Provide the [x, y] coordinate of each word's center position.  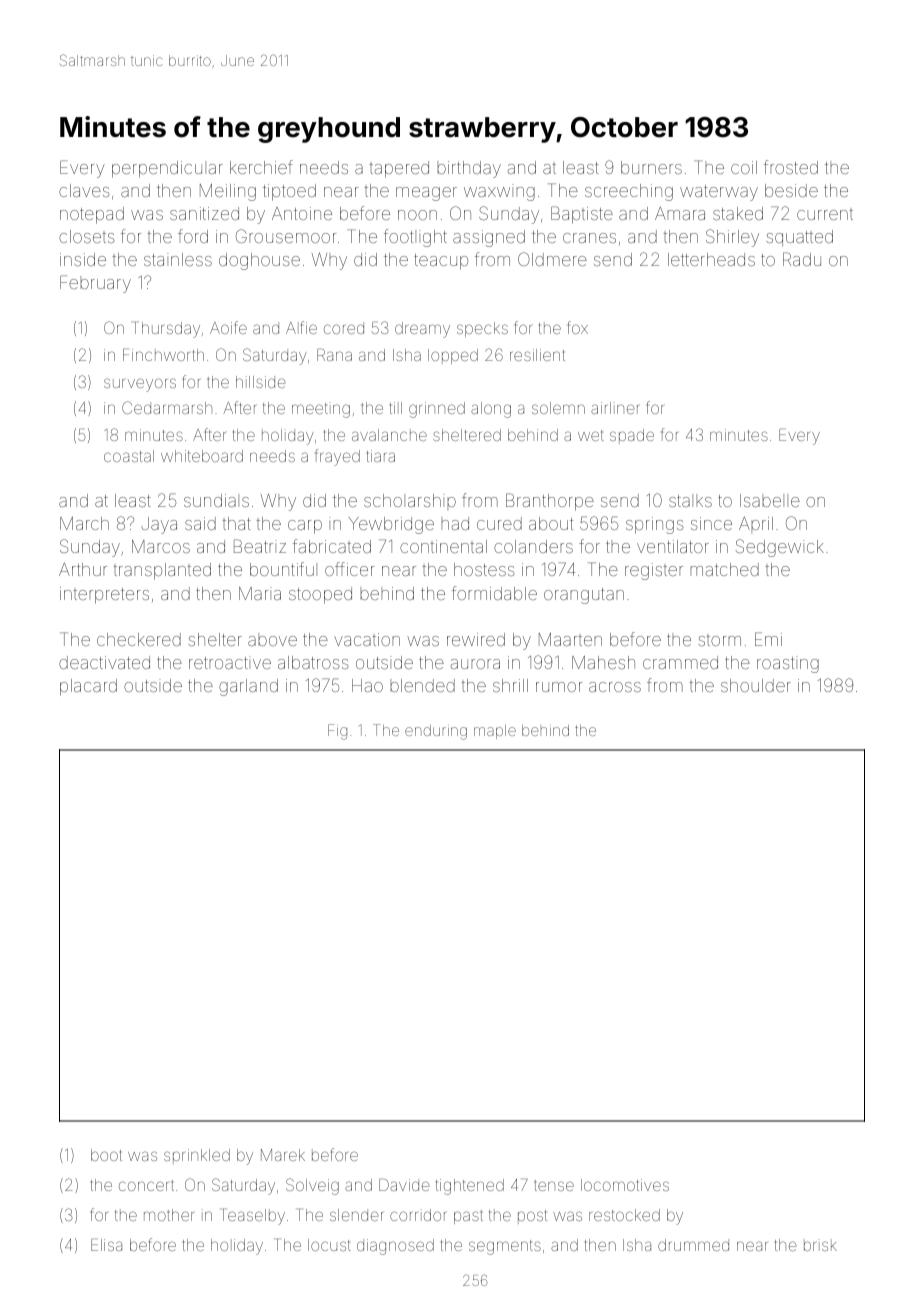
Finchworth [163, 355]
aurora [475, 664]
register [654, 571]
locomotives [625, 1185]
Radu [802, 259]
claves [84, 190]
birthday [469, 169]
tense [554, 1185]
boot [106, 1155]
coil [744, 167]
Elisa [106, 1245]
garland [248, 687]
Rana [334, 355]
